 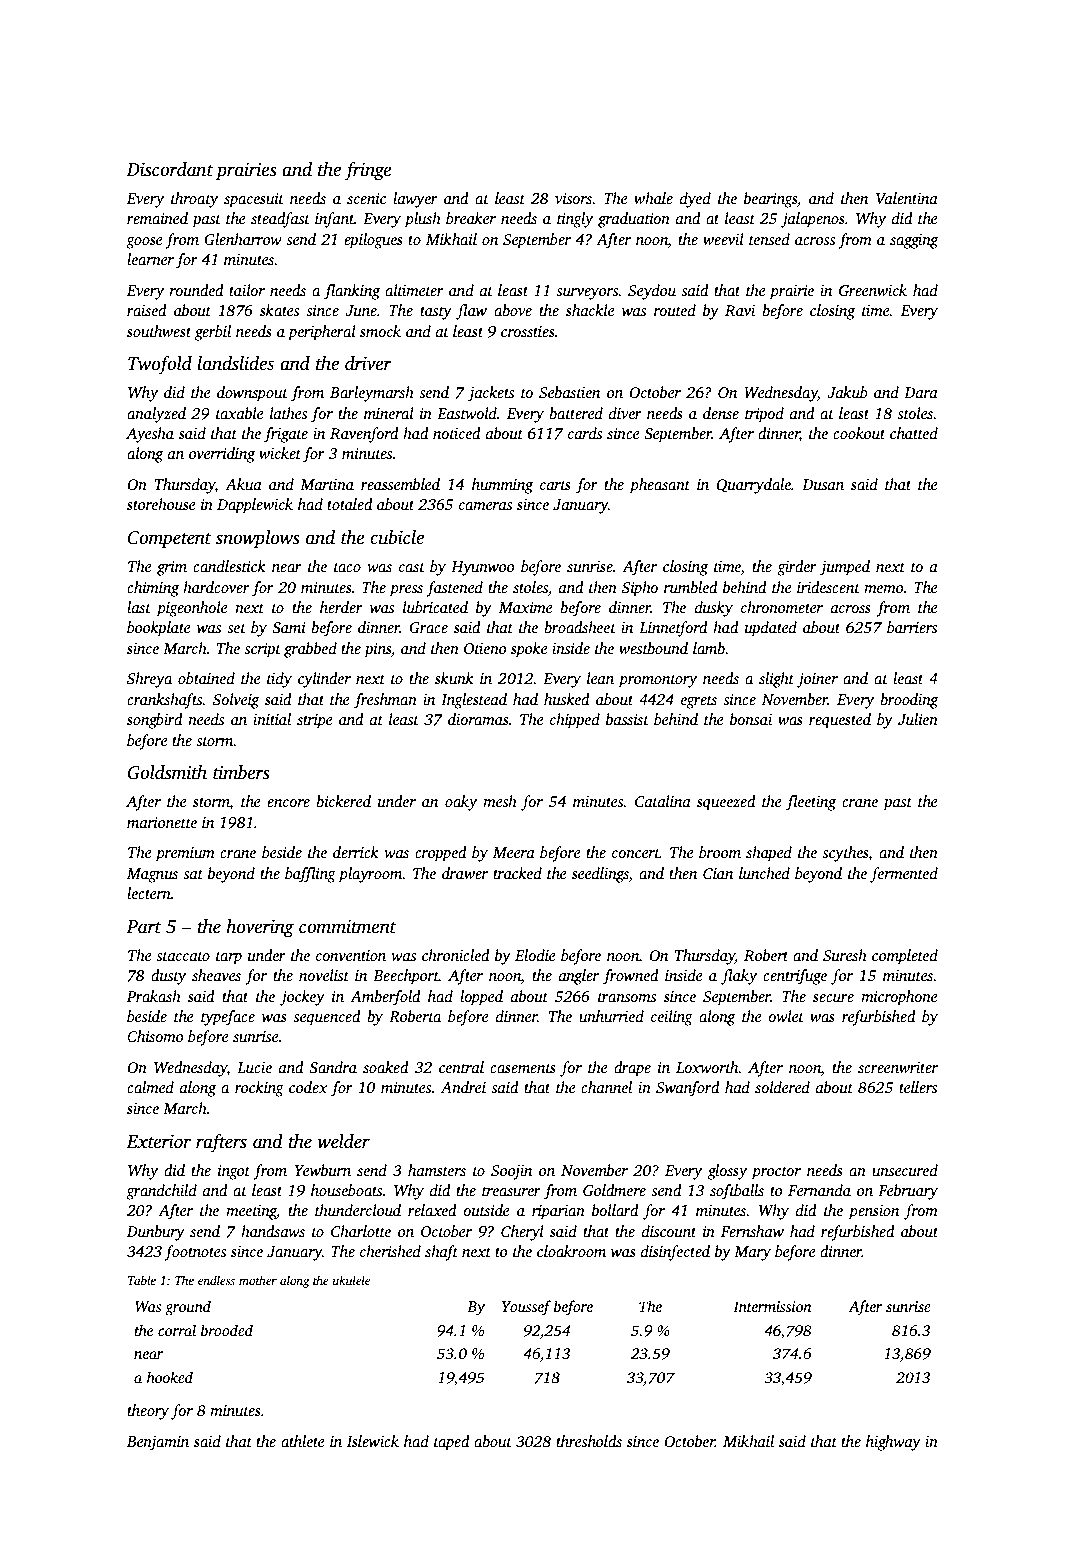 What do you see at coordinates (873, 290) in the screenshot?
I see `Greenwick` at bounding box center [873, 290].
